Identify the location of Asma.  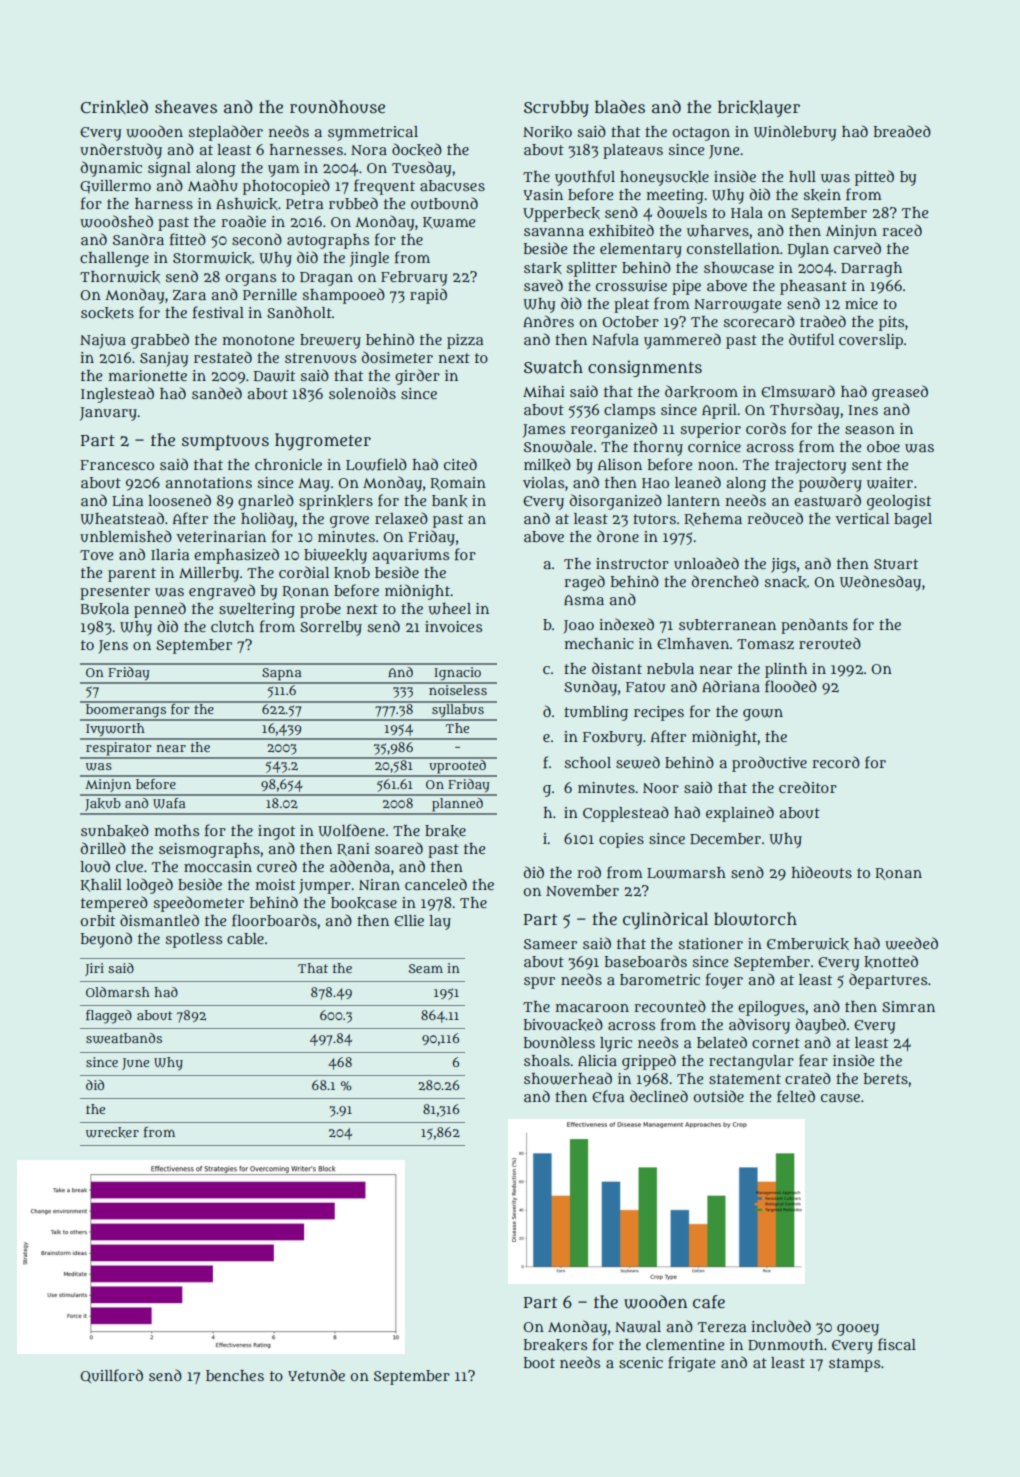
(584, 600).
